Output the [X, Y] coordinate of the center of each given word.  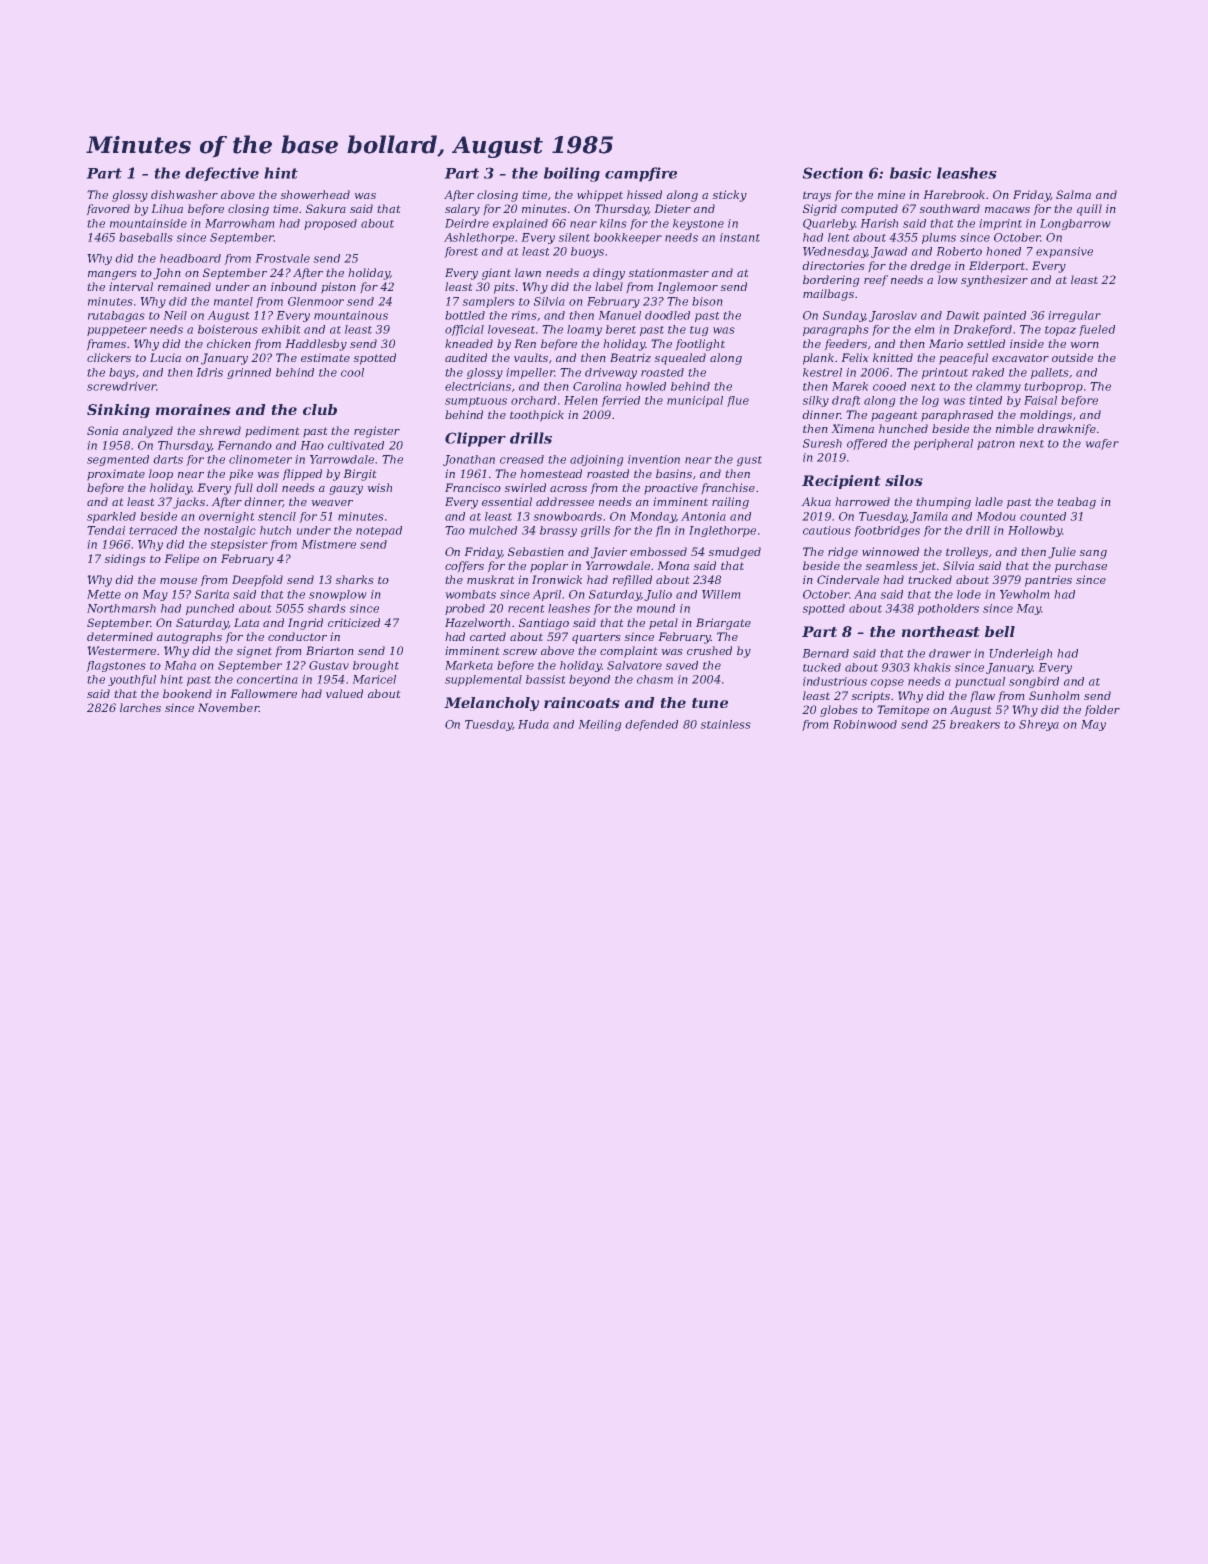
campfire [641, 174]
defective [222, 174]
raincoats [581, 702]
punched [210, 609]
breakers [975, 724]
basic [910, 173]
